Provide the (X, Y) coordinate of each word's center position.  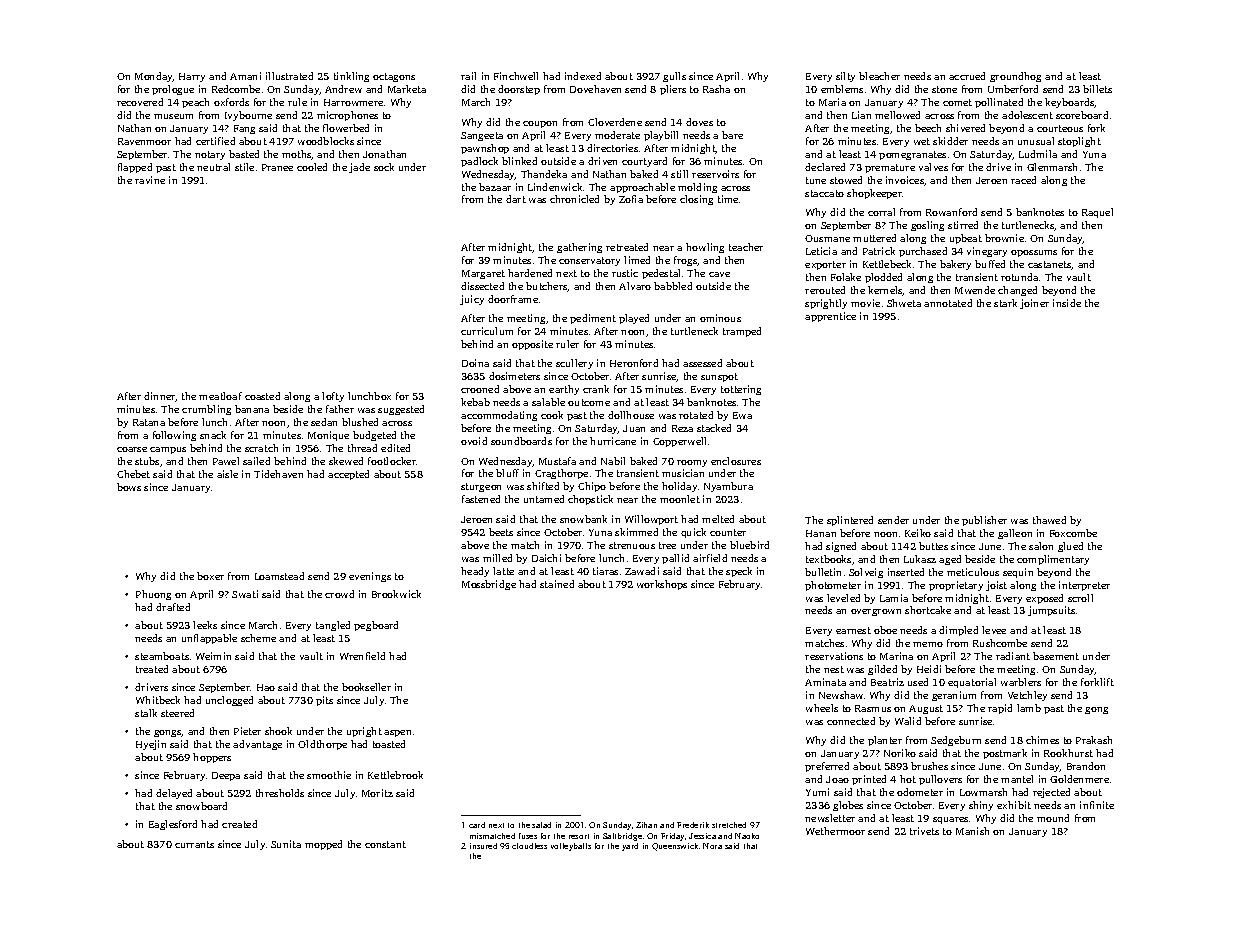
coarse (132, 449)
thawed (1049, 520)
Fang (244, 129)
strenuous (632, 545)
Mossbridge (489, 585)
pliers (673, 90)
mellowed (897, 115)
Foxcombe (1073, 533)
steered (177, 713)
